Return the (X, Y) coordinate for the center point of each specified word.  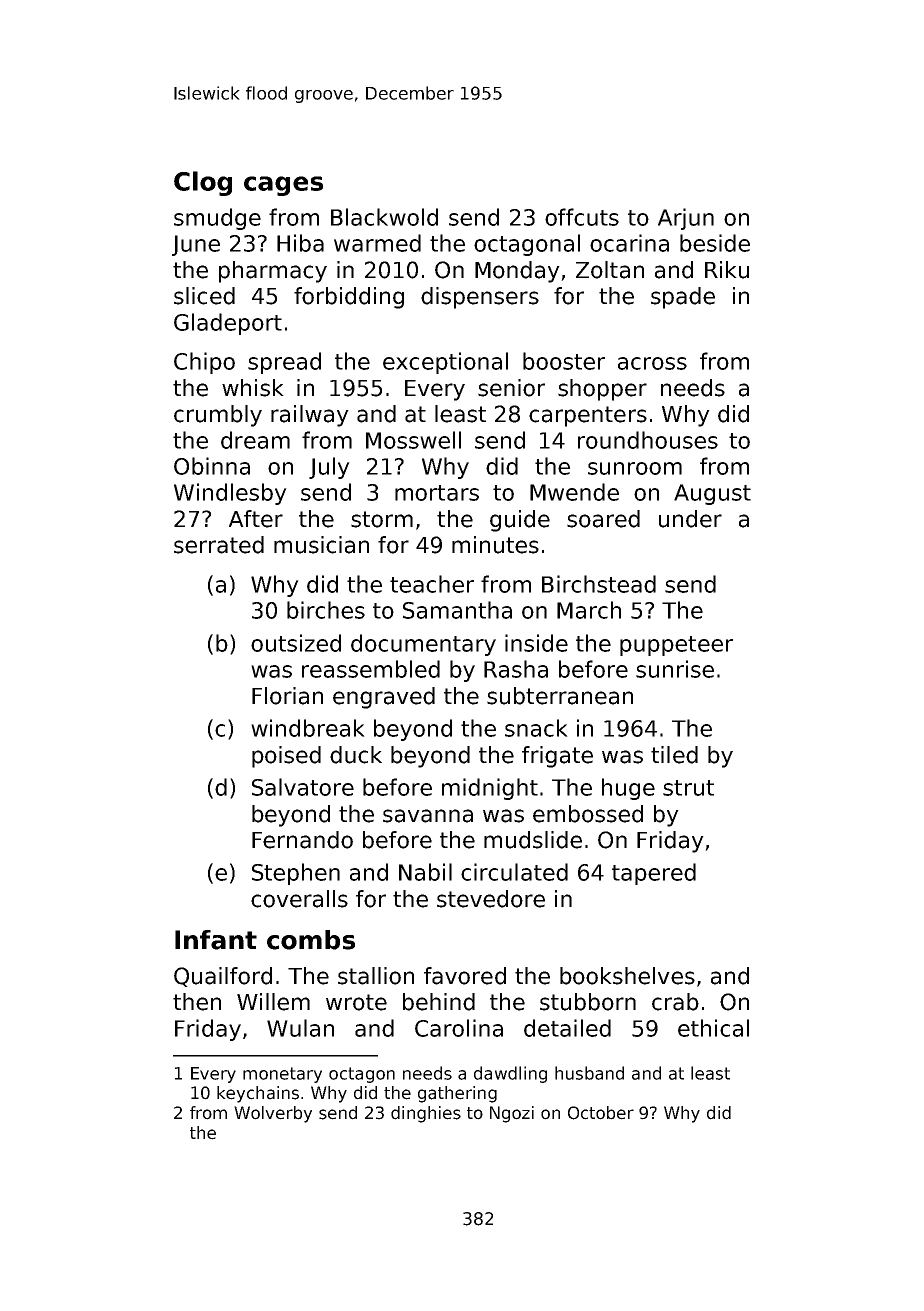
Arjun (686, 219)
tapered (654, 874)
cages (283, 186)
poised (286, 757)
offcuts (582, 217)
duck (356, 755)
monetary (282, 1075)
